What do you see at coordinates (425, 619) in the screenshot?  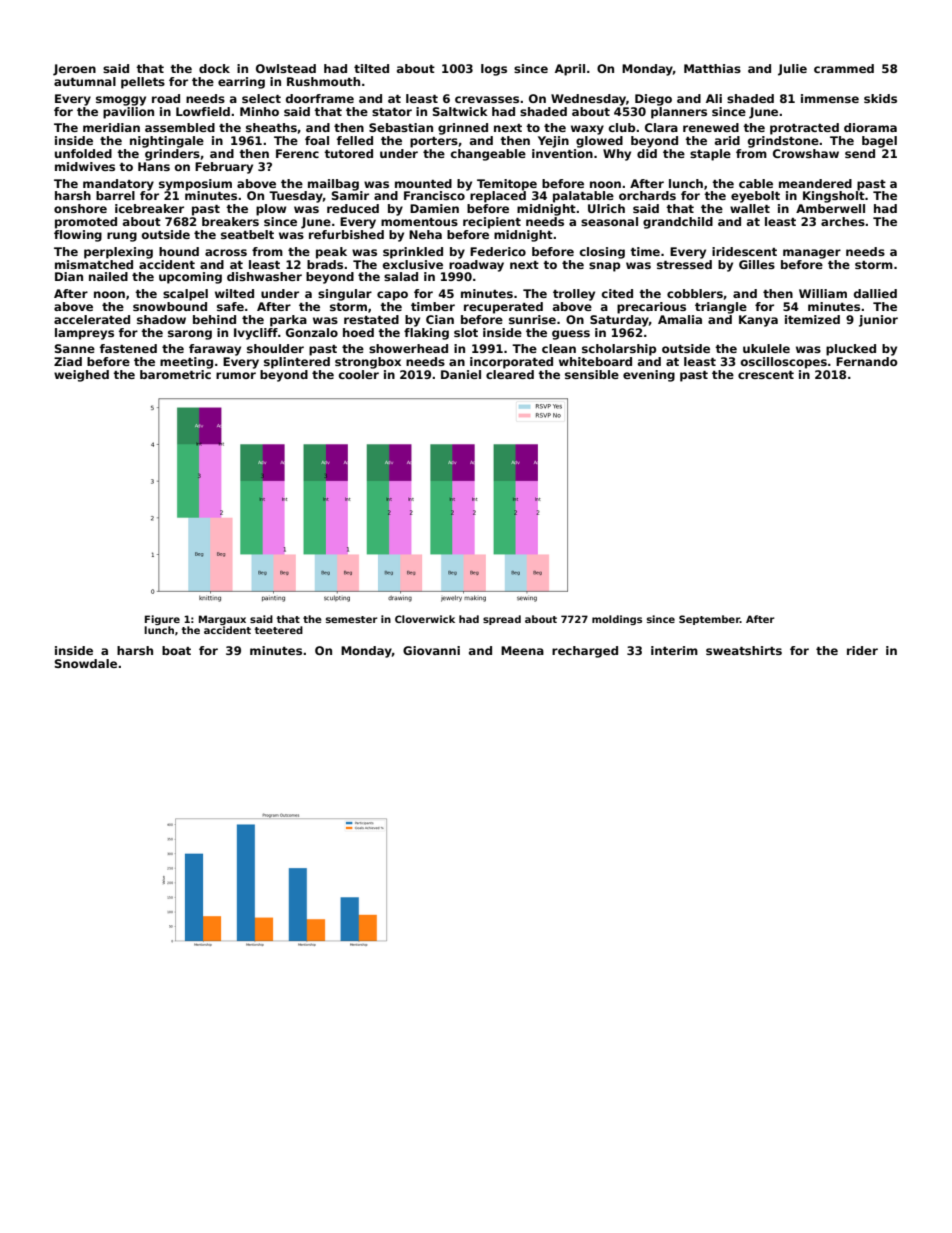 I see `Cloverwick` at bounding box center [425, 619].
